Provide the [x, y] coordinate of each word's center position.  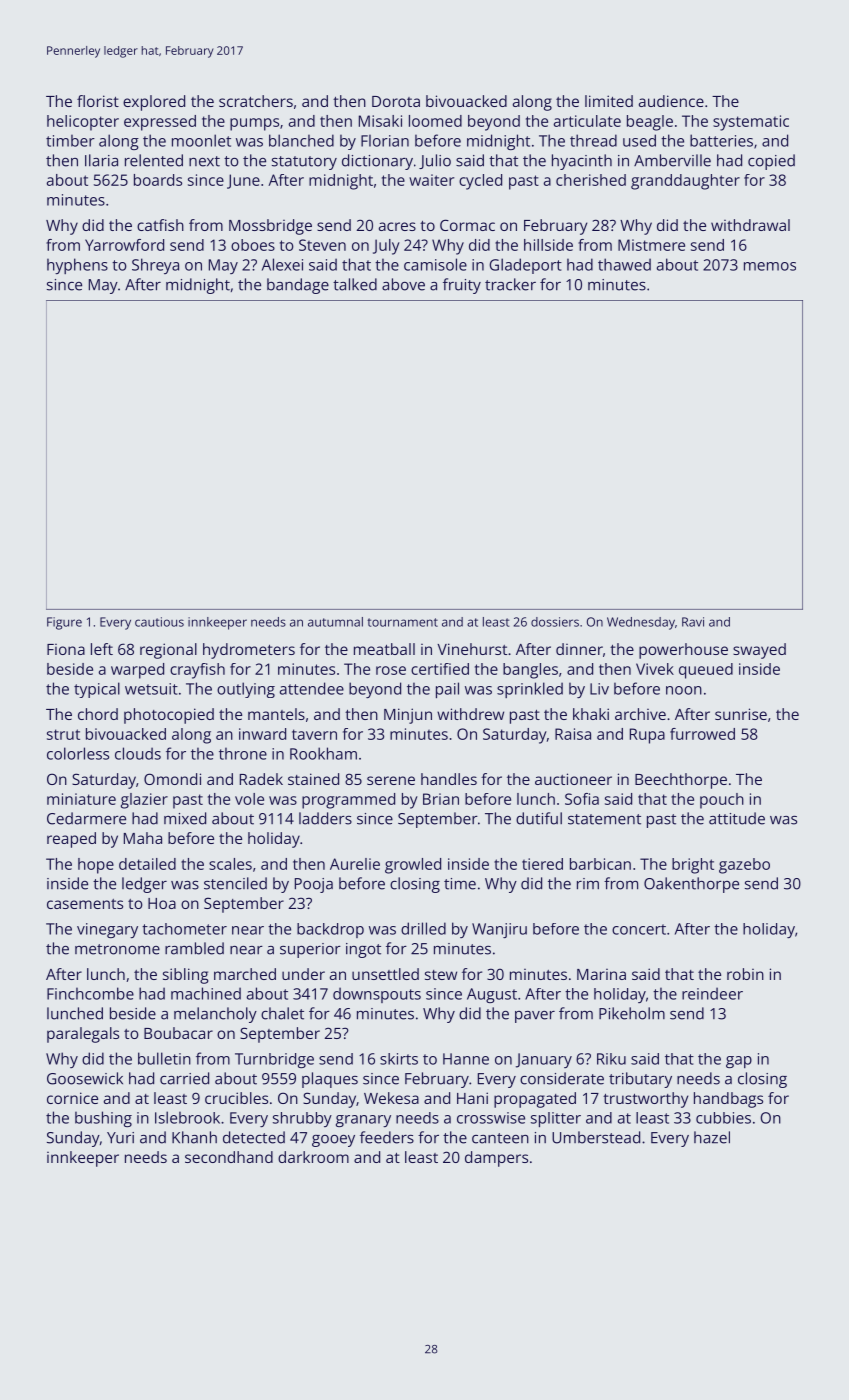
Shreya [155, 266]
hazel [712, 1137]
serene [391, 780]
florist [98, 101]
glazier [144, 801]
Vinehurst [472, 649]
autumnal [335, 622]
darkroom [313, 1157]
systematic [751, 123]
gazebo [744, 866]
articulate [587, 121]
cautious [159, 622]
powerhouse [683, 651]
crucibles [236, 1098]
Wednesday [641, 623]
